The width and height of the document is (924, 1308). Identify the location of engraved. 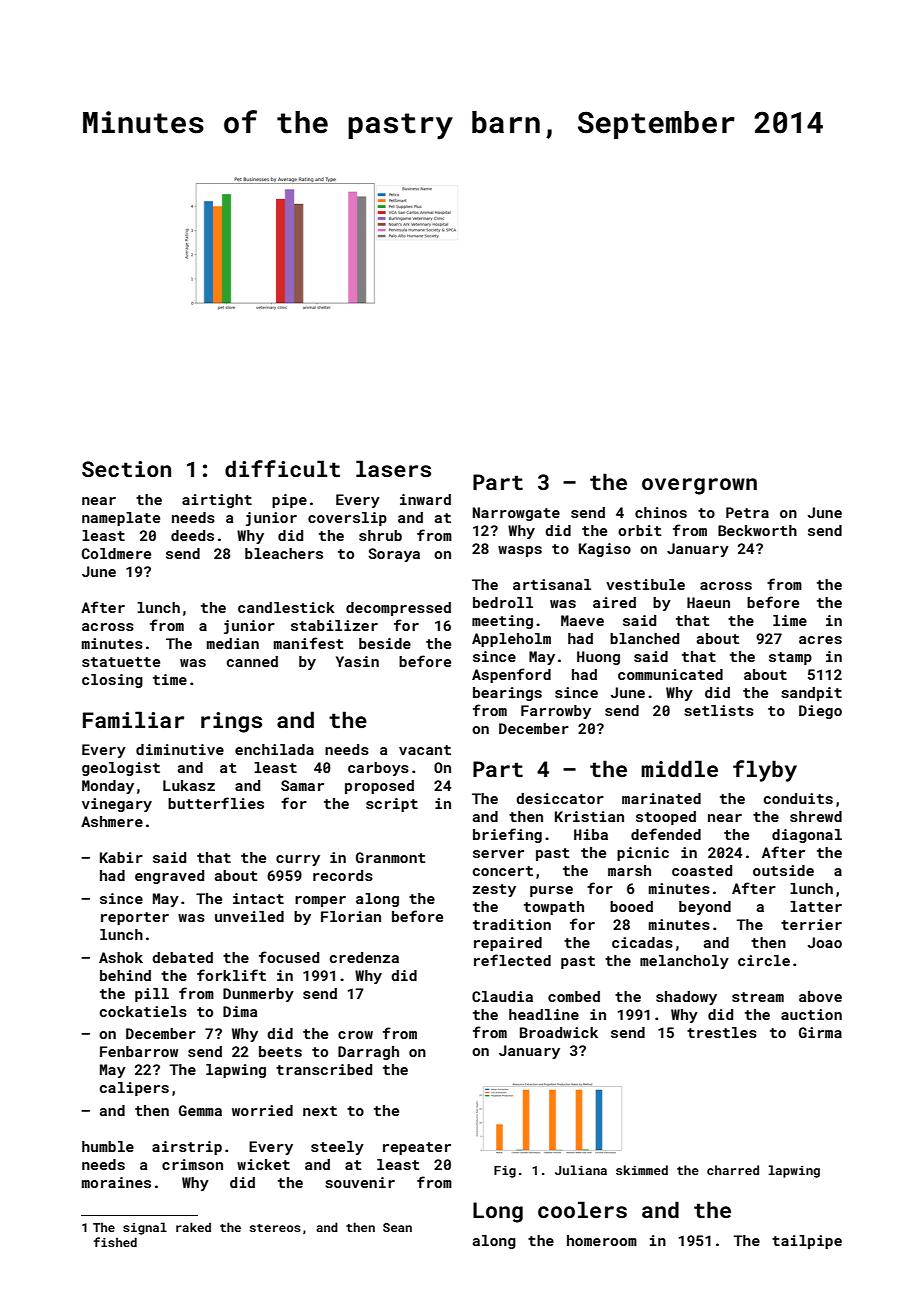
(169, 877).
